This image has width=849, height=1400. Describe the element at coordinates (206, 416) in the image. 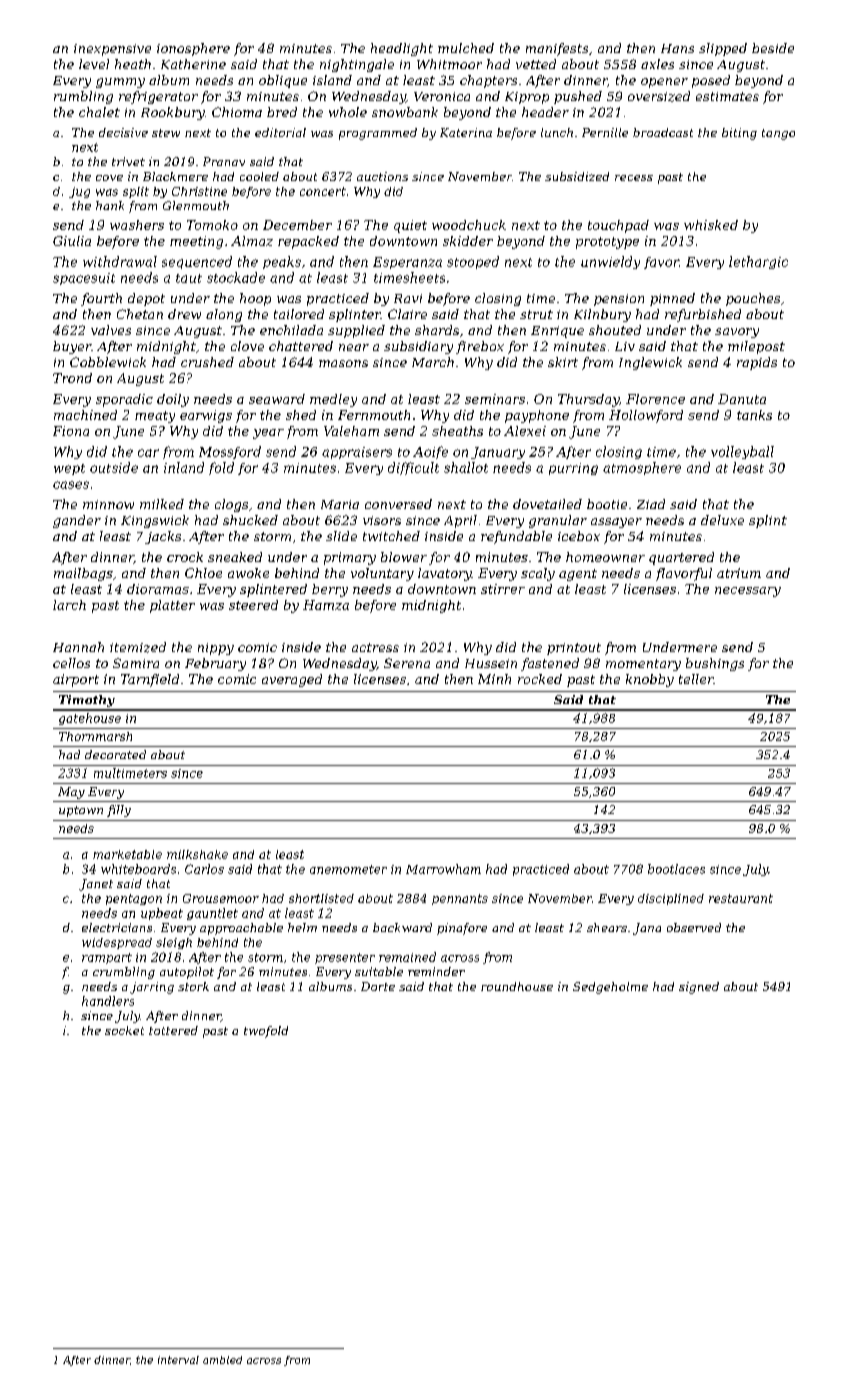

I see `earwigs` at that location.
